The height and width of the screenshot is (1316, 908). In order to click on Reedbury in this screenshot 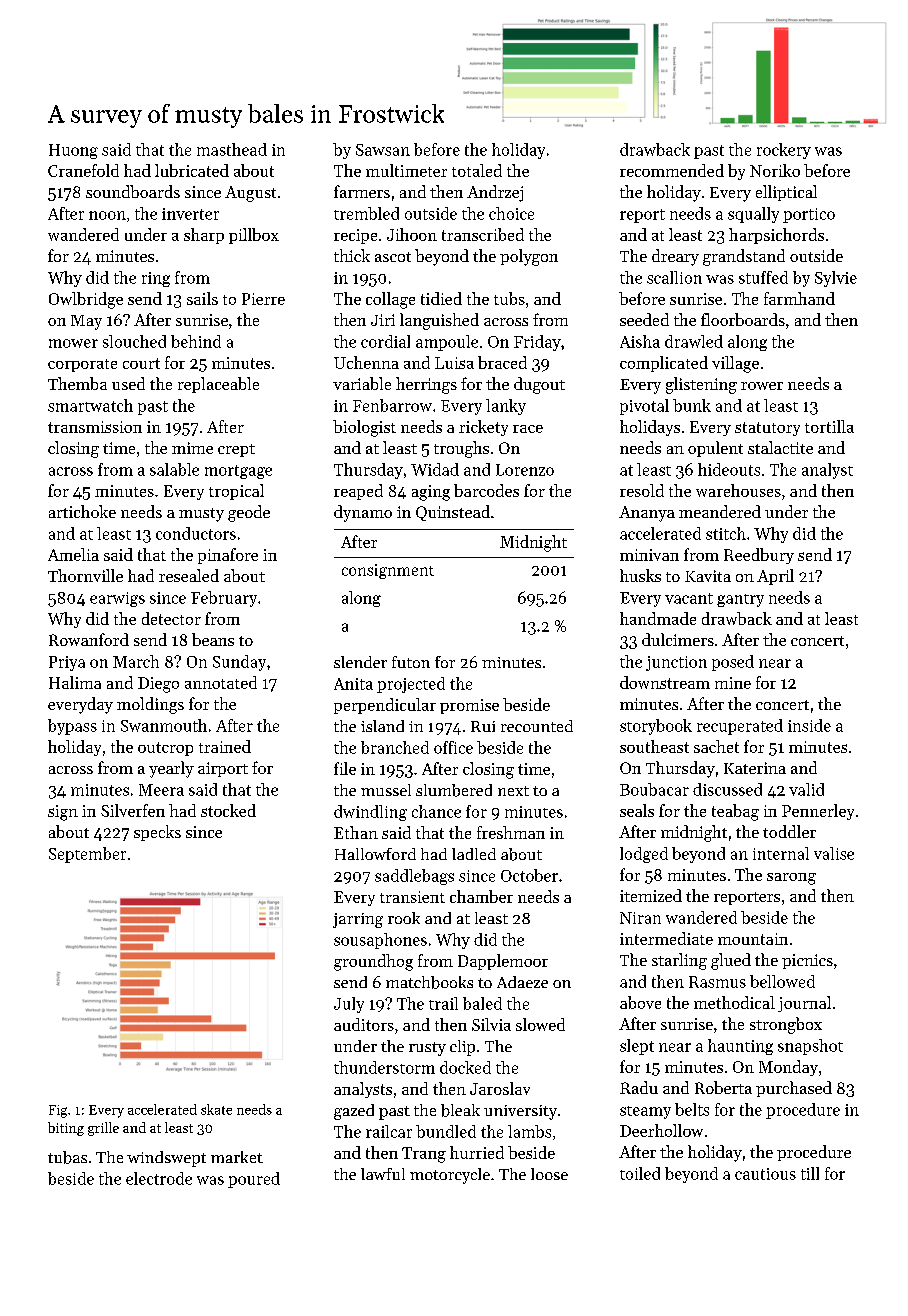, I will do `click(759, 556)`.
